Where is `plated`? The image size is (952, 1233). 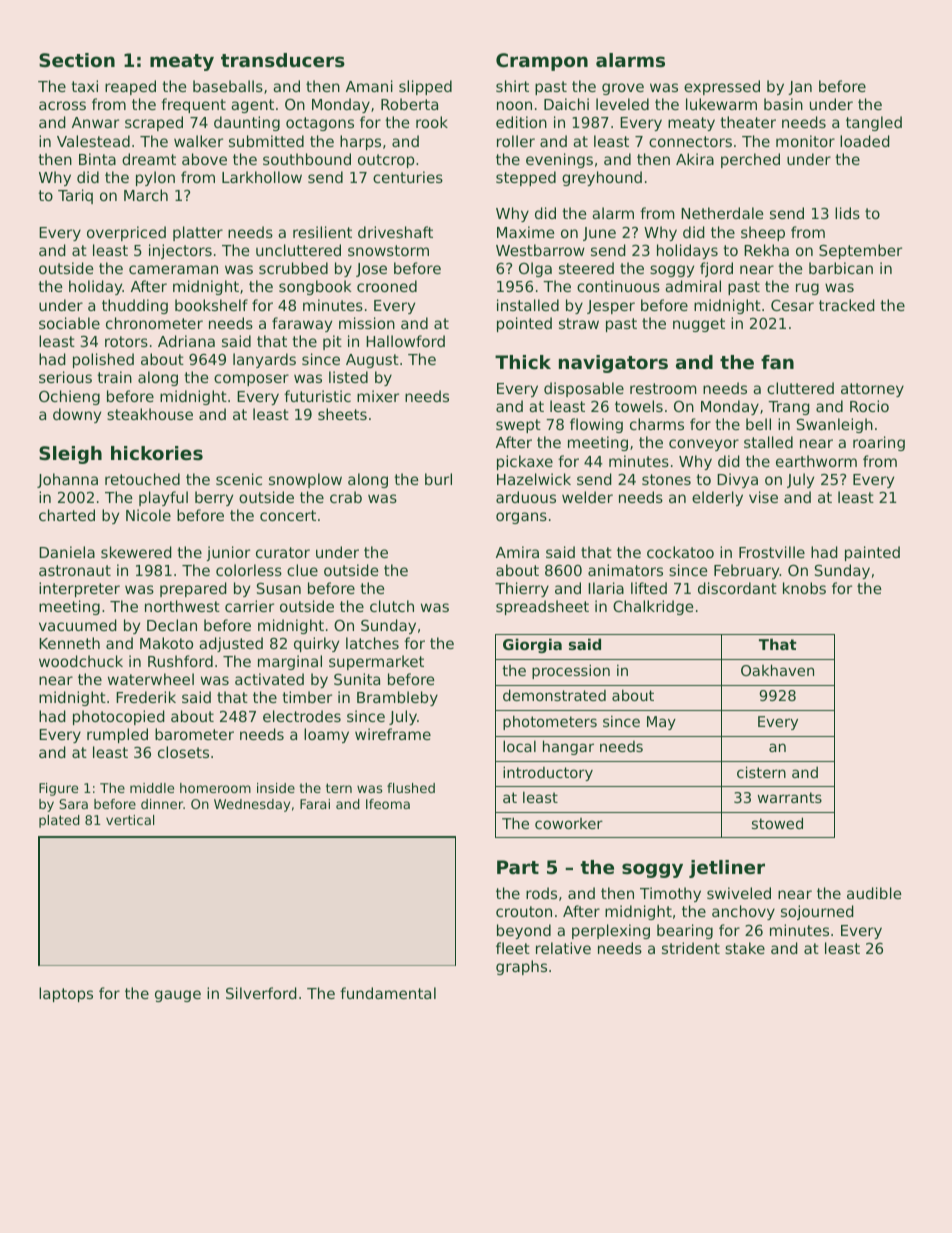 plated is located at coordinates (59, 821).
